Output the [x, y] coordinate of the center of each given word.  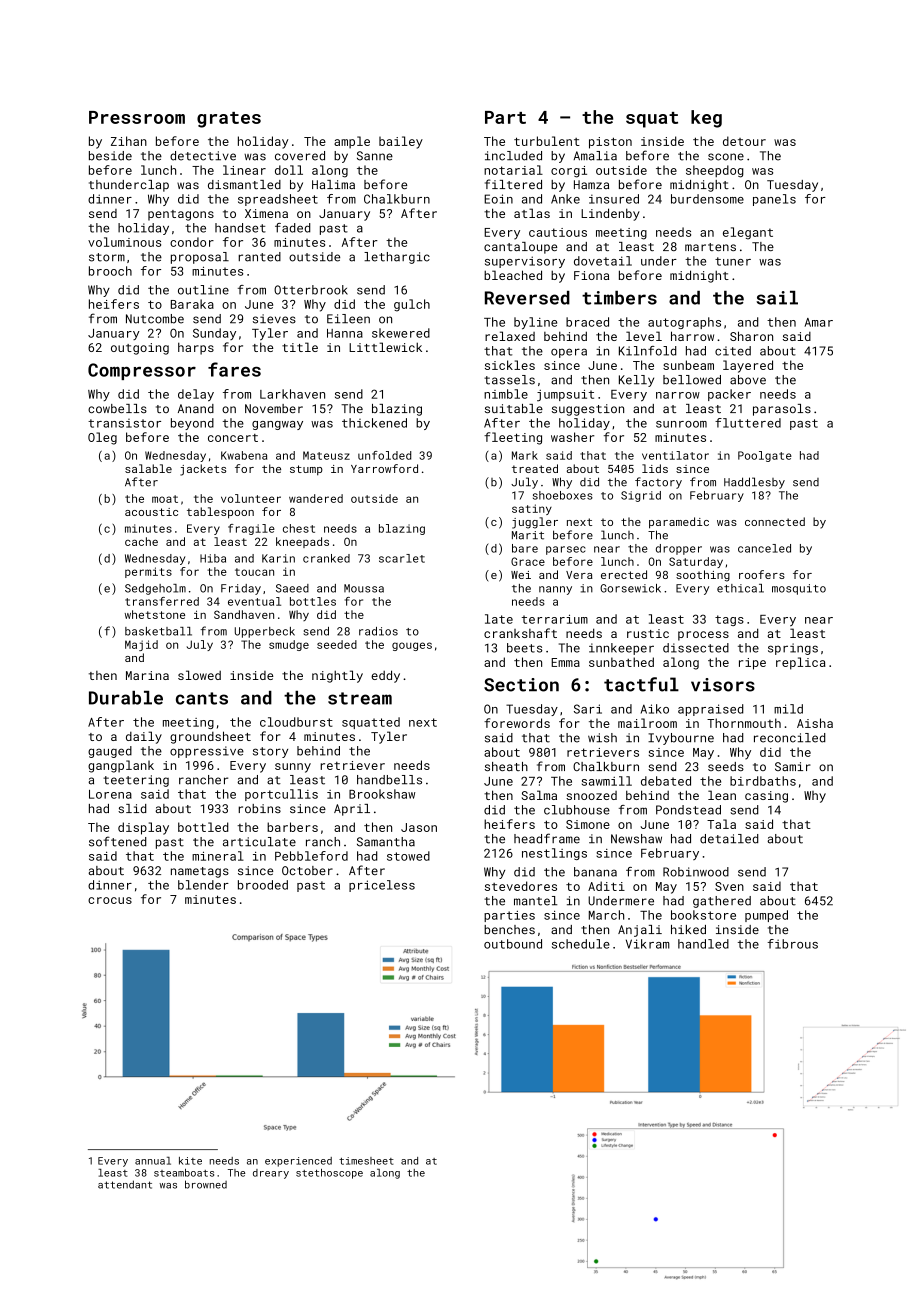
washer [572, 437]
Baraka [192, 304]
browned [206, 1184]
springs [793, 649]
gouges [412, 646]
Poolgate [765, 456]
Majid [141, 645]
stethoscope [329, 1174]
